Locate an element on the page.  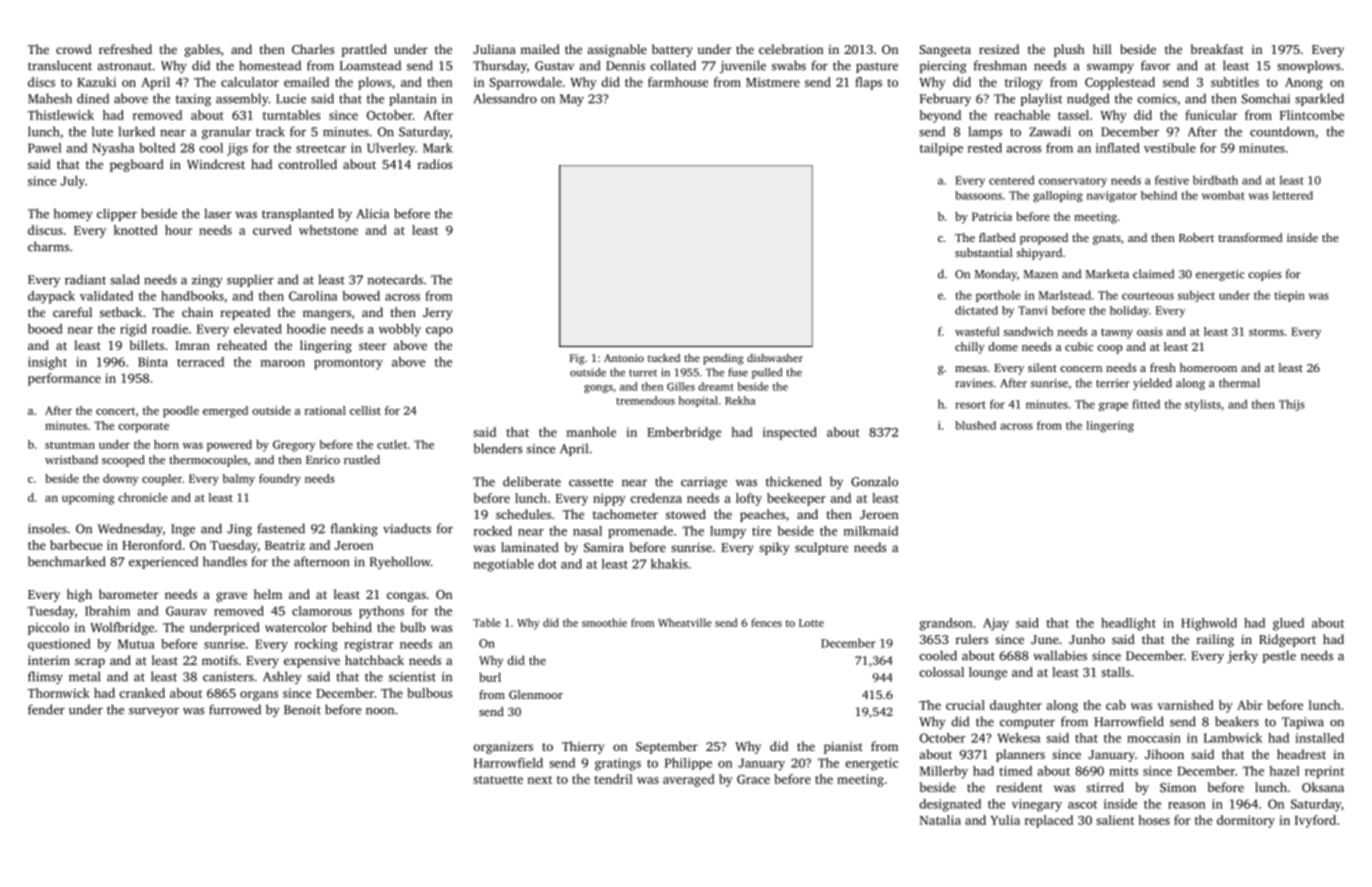
Natalia is located at coordinates (940, 820).
